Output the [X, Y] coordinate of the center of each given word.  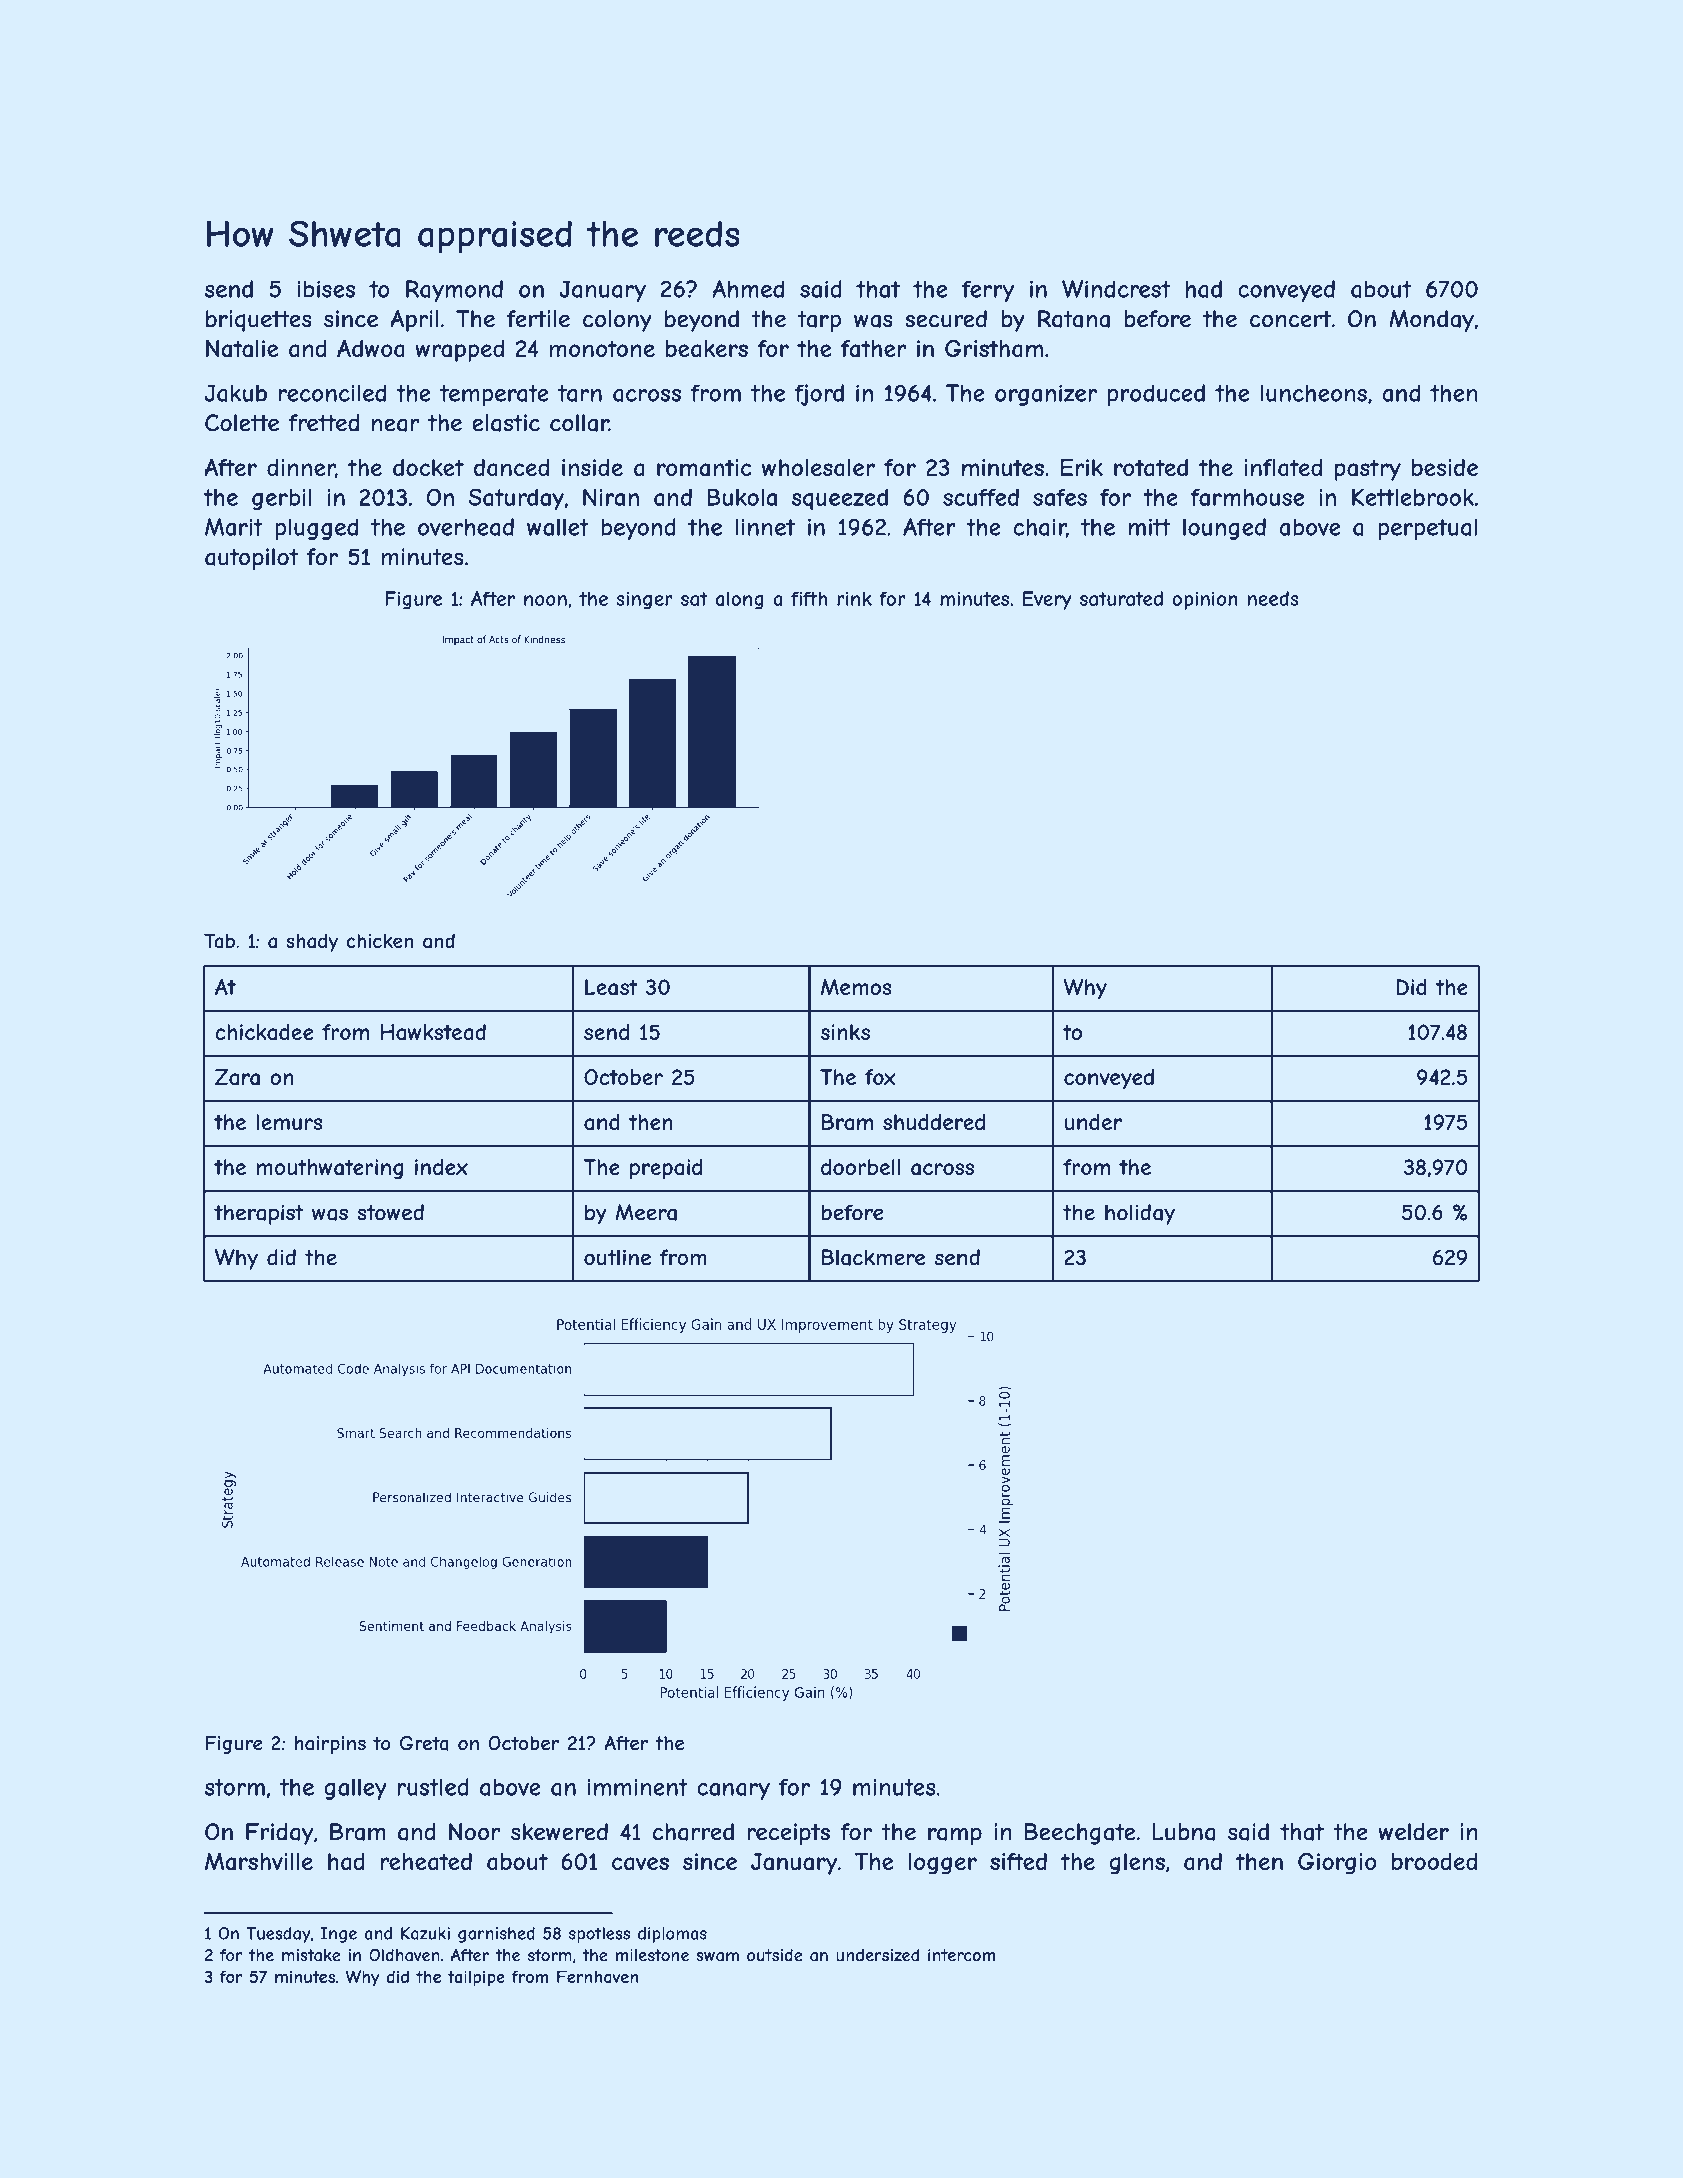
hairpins [330, 1745]
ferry [988, 291]
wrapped [459, 351]
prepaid [666, 1169]
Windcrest [1116, 289]
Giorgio [1337, 1864]
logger [943, 1864]
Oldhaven [404, 1955]
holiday [1140, 1214]
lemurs [289, 1122]
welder [1413, 1832]
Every [1047, 600]
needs [1273, 598]
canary [733, 1791]
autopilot [251, 559]
